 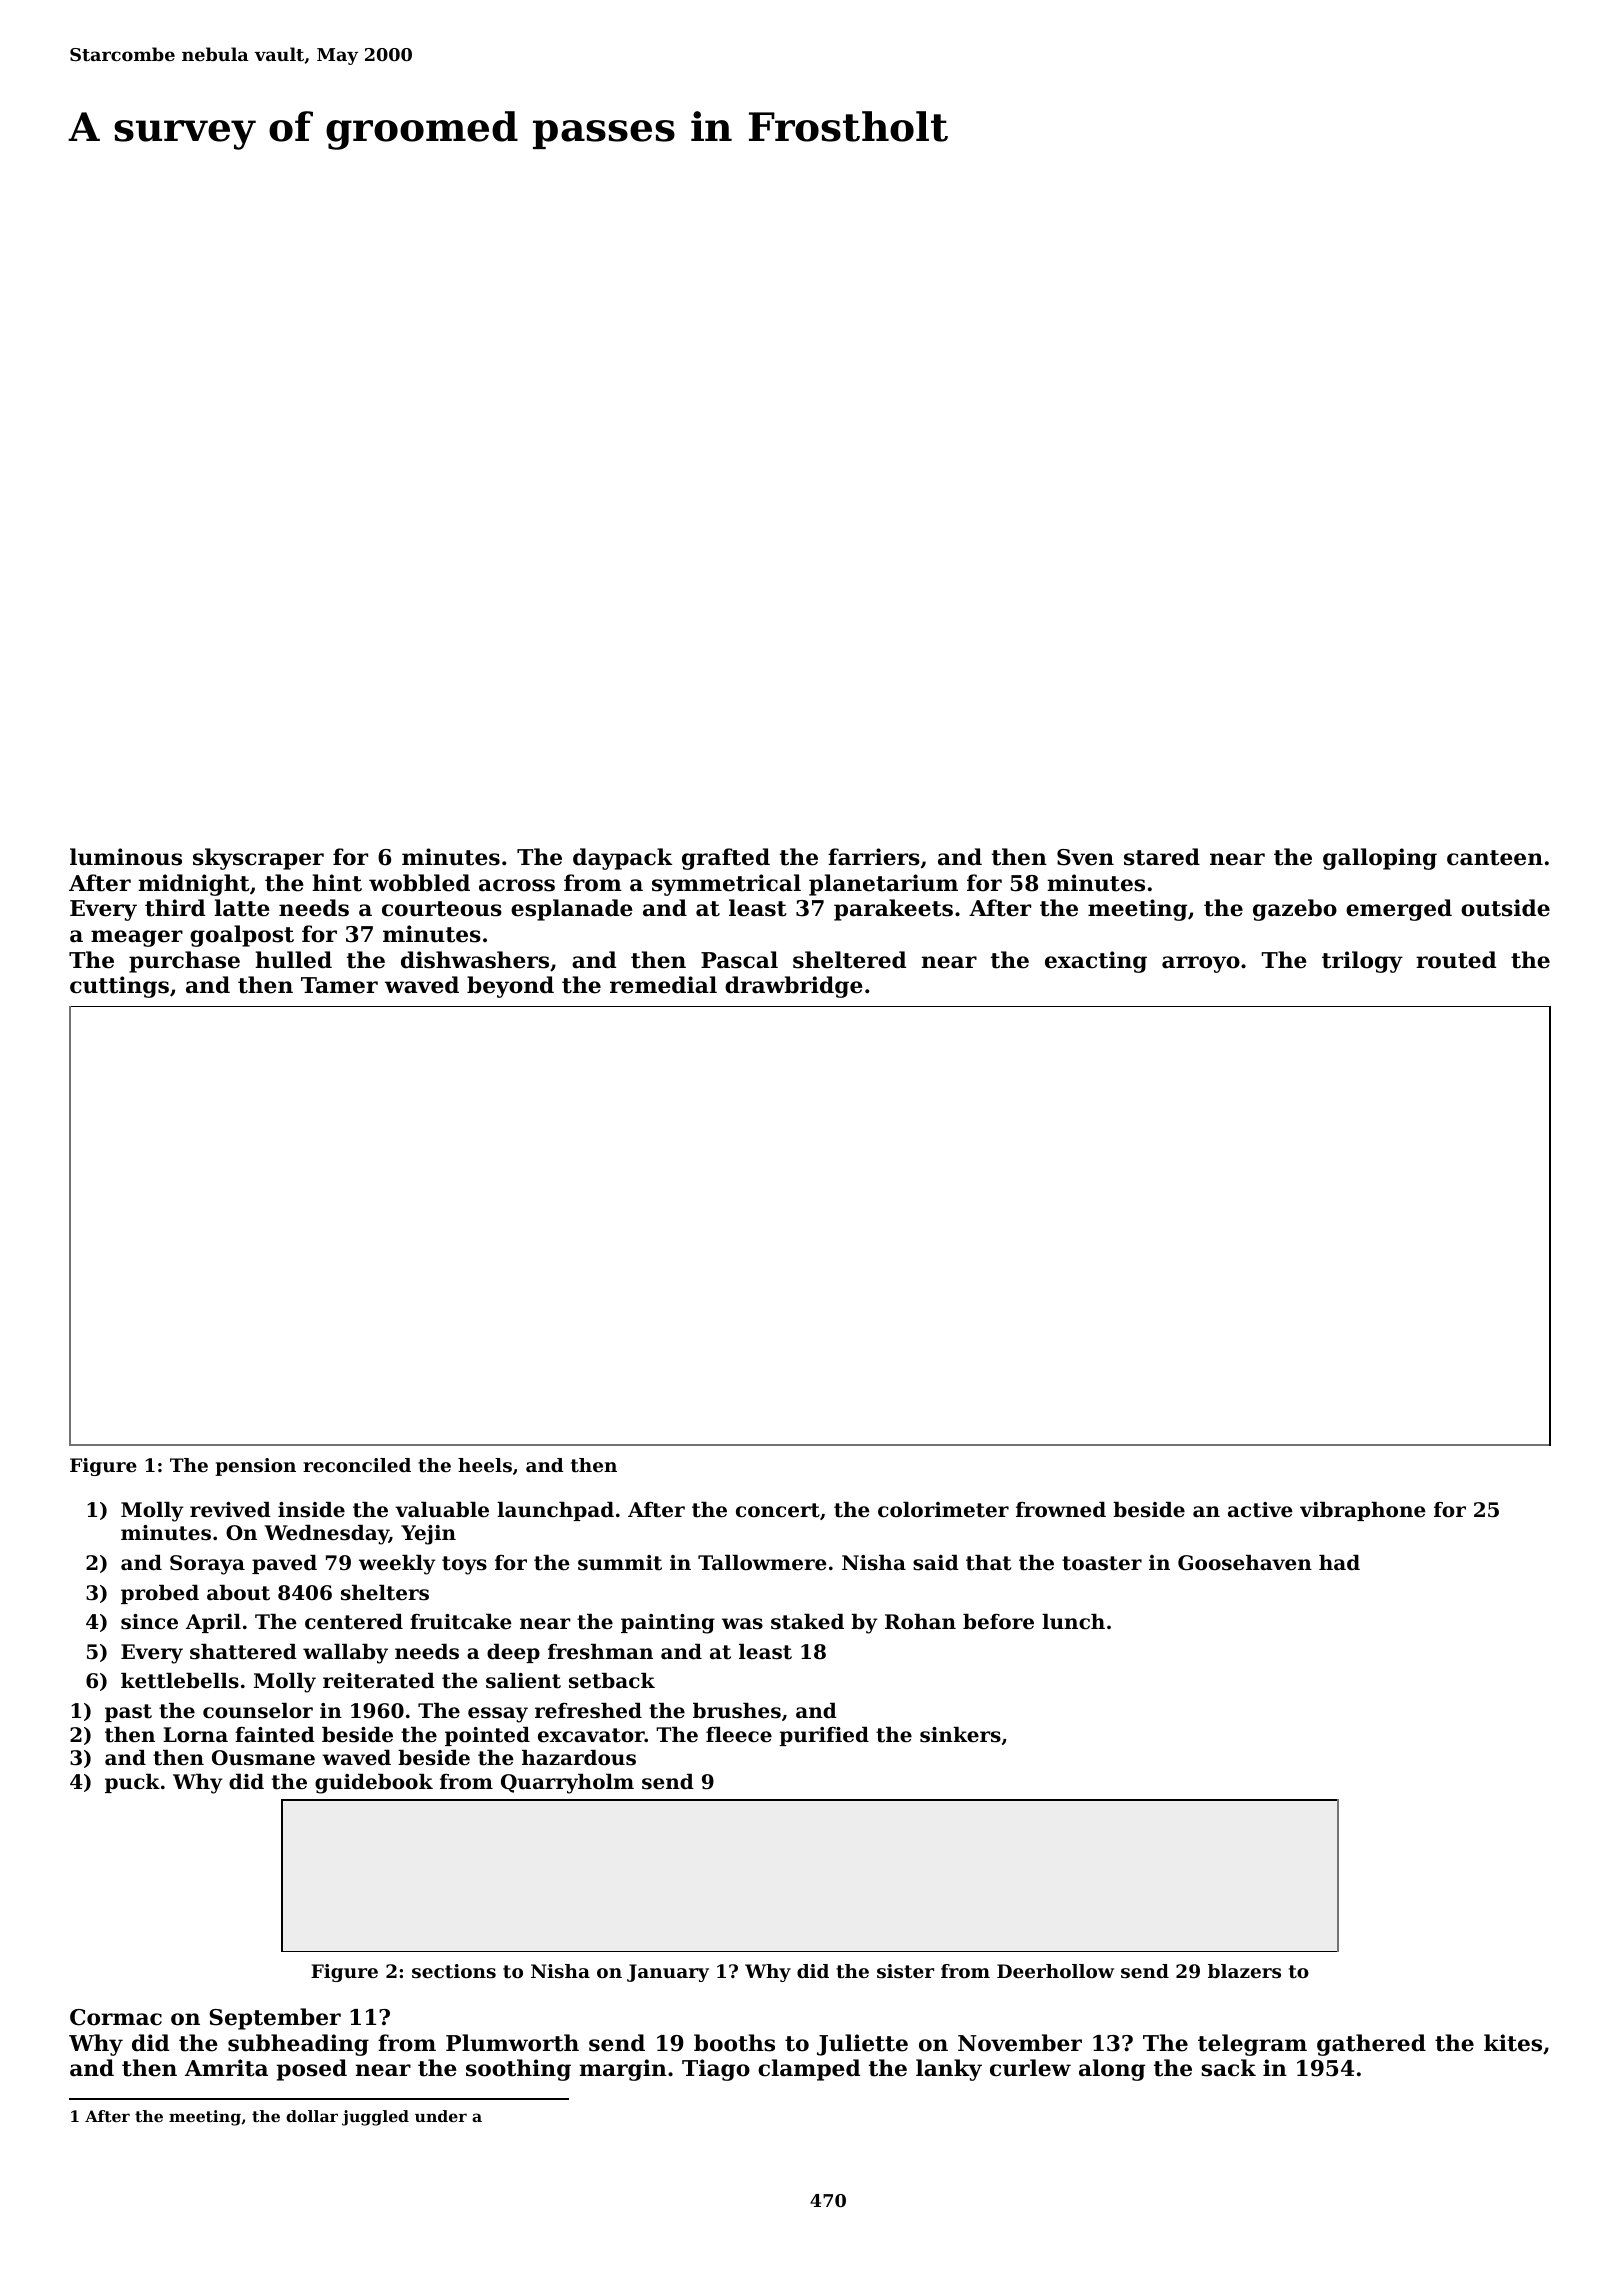 I want to click on sinkers, so click(x=960, y=1735).
